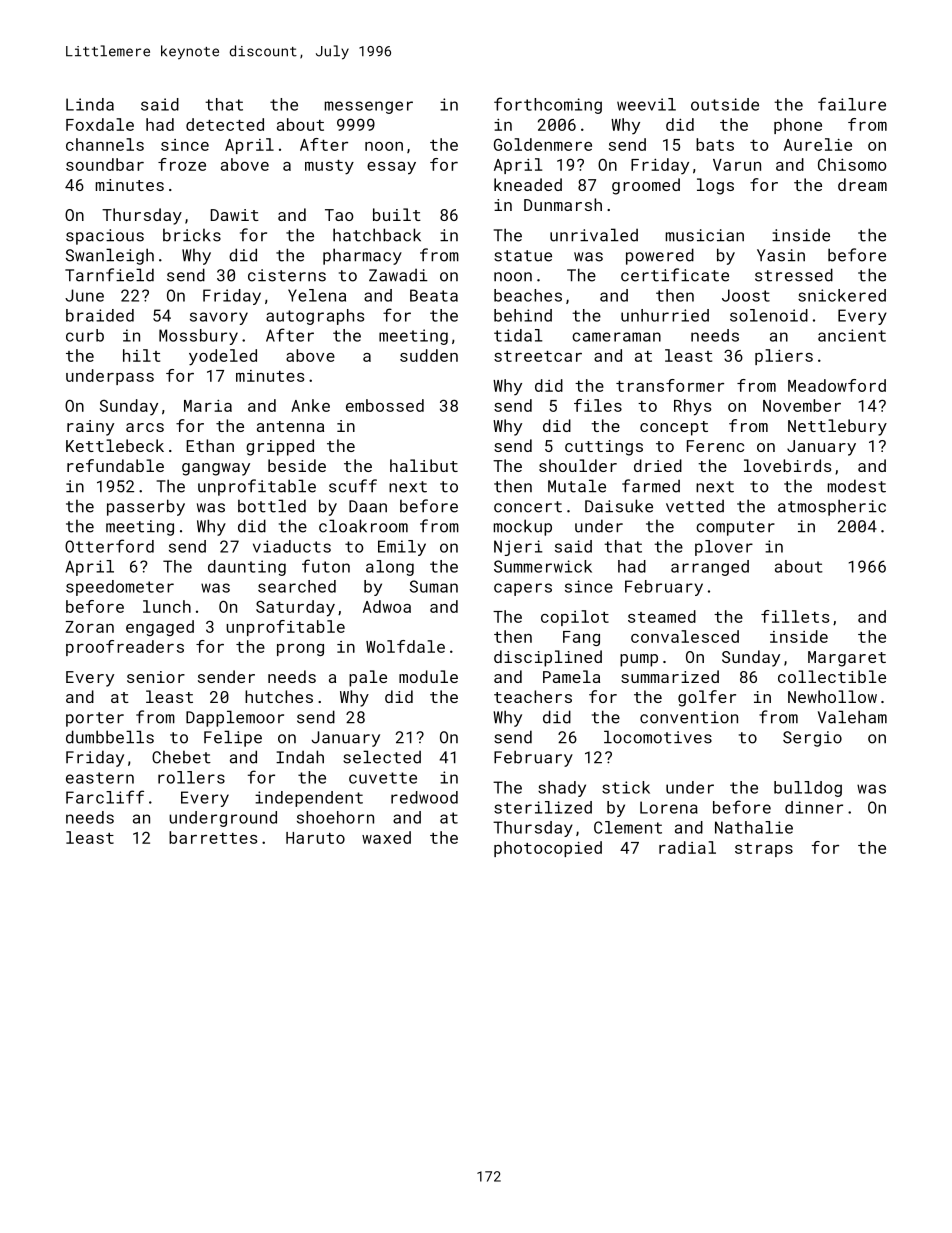 This screenshot has width=952, height=1233. I want to click on barrettes, so click(213, 837).
